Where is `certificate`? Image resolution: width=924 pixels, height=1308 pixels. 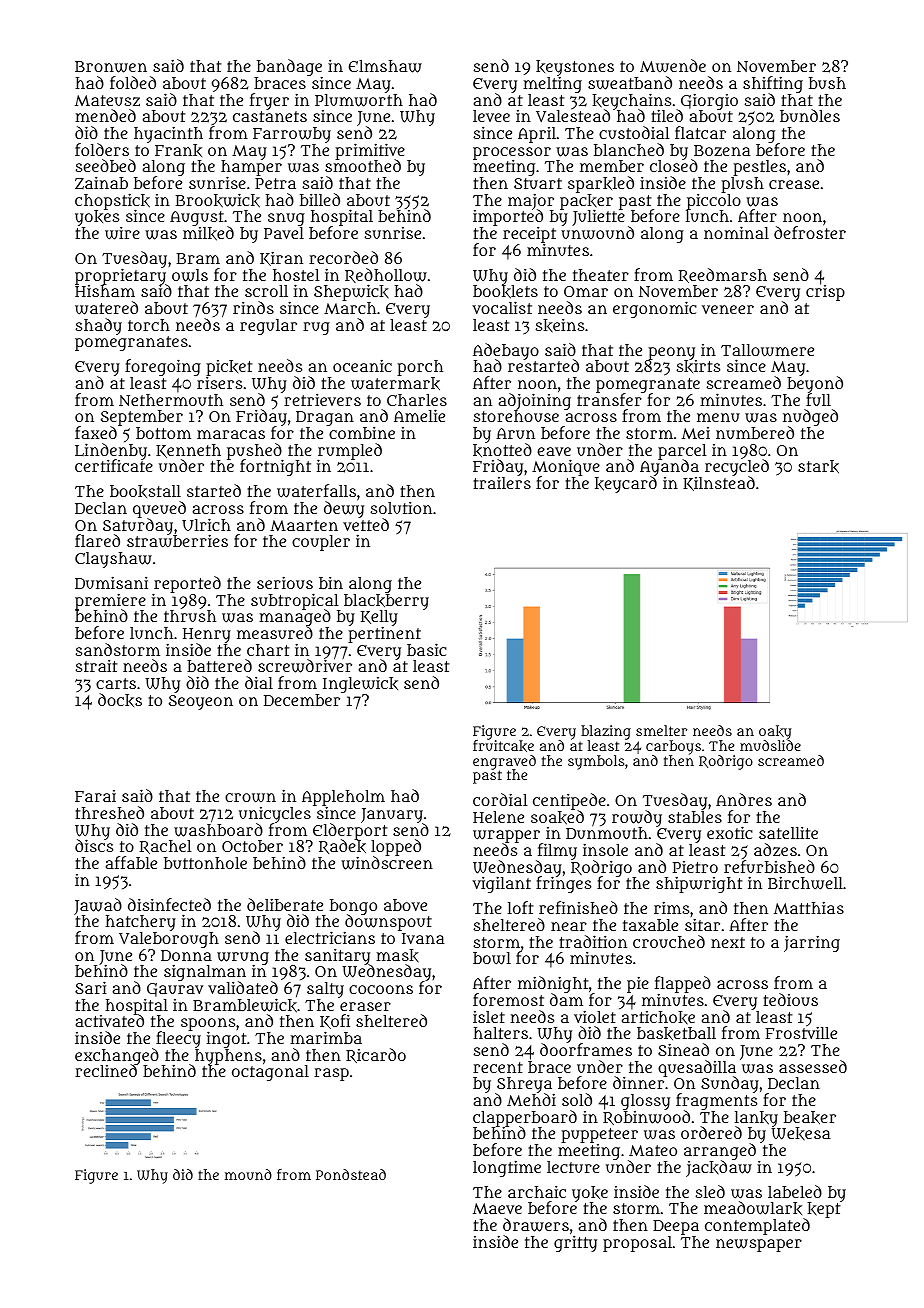
certificate is located at coordinates (114, 466).
